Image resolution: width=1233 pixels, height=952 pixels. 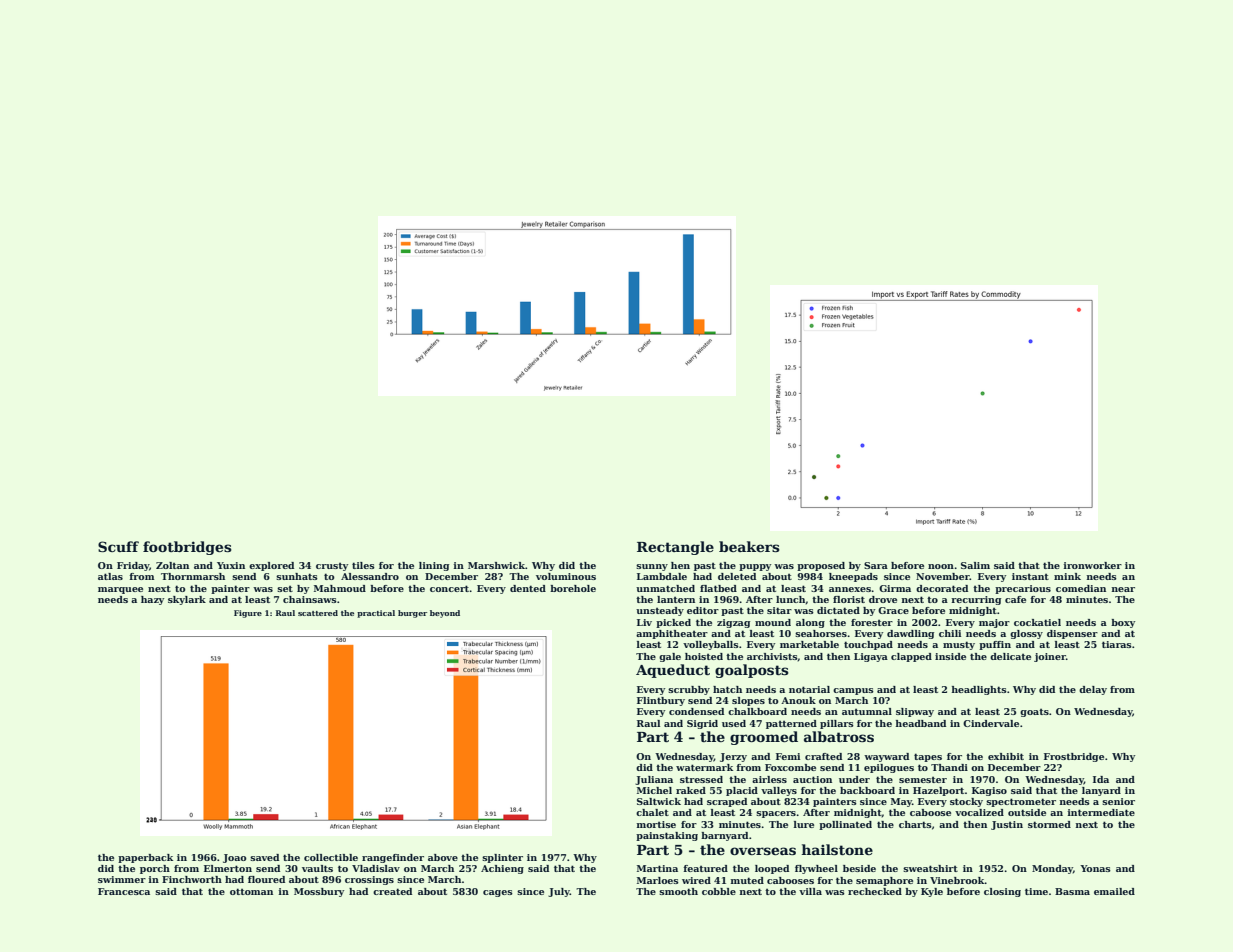 What do you see at coordinates (661, 701) in the screenshot?
I see `Flintbury` at bounding box center [661, 701].
